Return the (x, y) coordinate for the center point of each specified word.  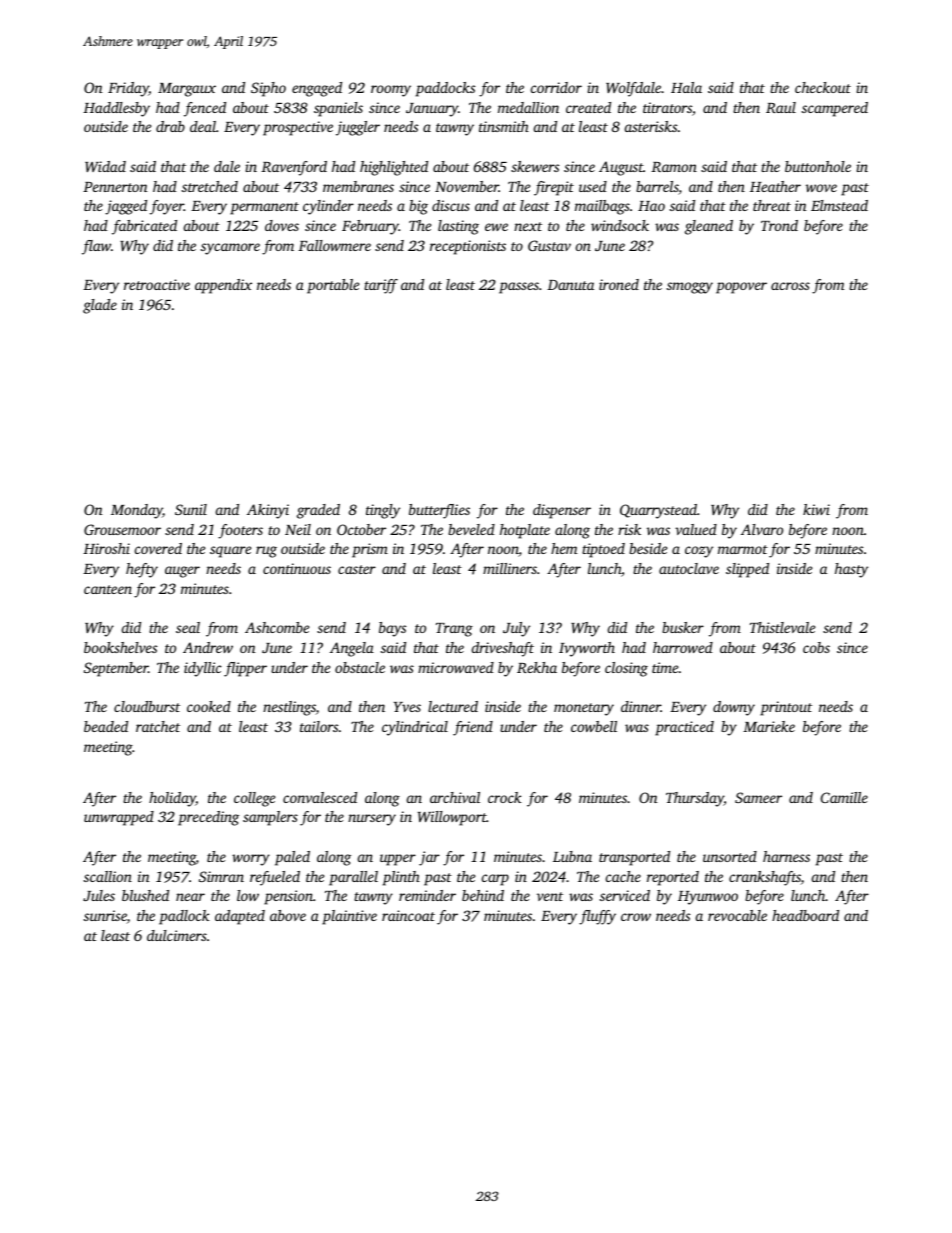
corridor (556, 87)
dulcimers (177, 935)
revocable (737, 915)
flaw (96, 247)
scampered (835, 109)
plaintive (349, 917)
